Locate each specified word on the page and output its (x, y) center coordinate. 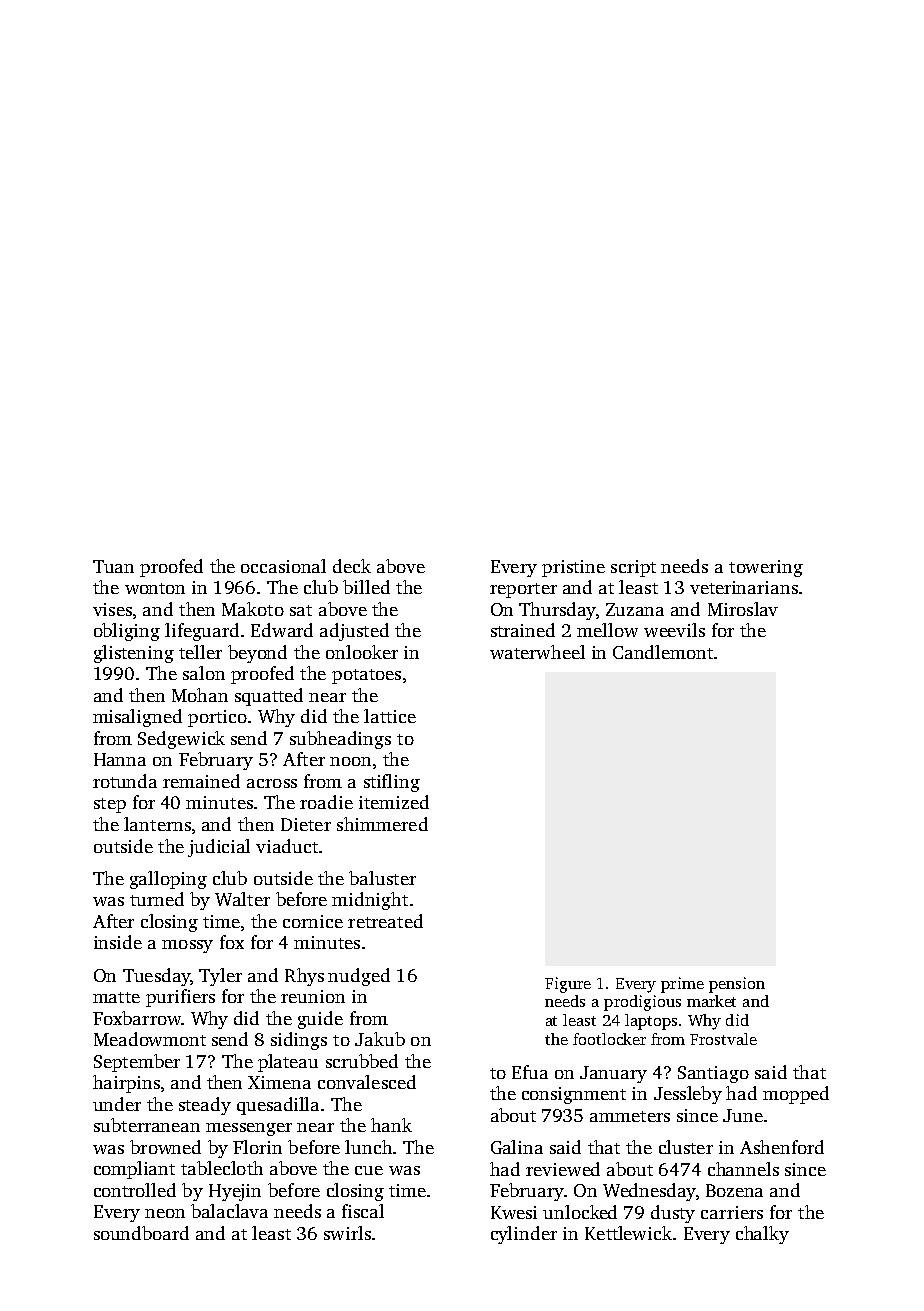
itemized (394, 802)
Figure (568, 985)
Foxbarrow (137, 1018)
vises (112, 609)
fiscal (363, 1211)
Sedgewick (181, 740)
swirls (347, 1233)
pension (737, 985)
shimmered (382, 824)
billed (366, 587)
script (633, 568)
